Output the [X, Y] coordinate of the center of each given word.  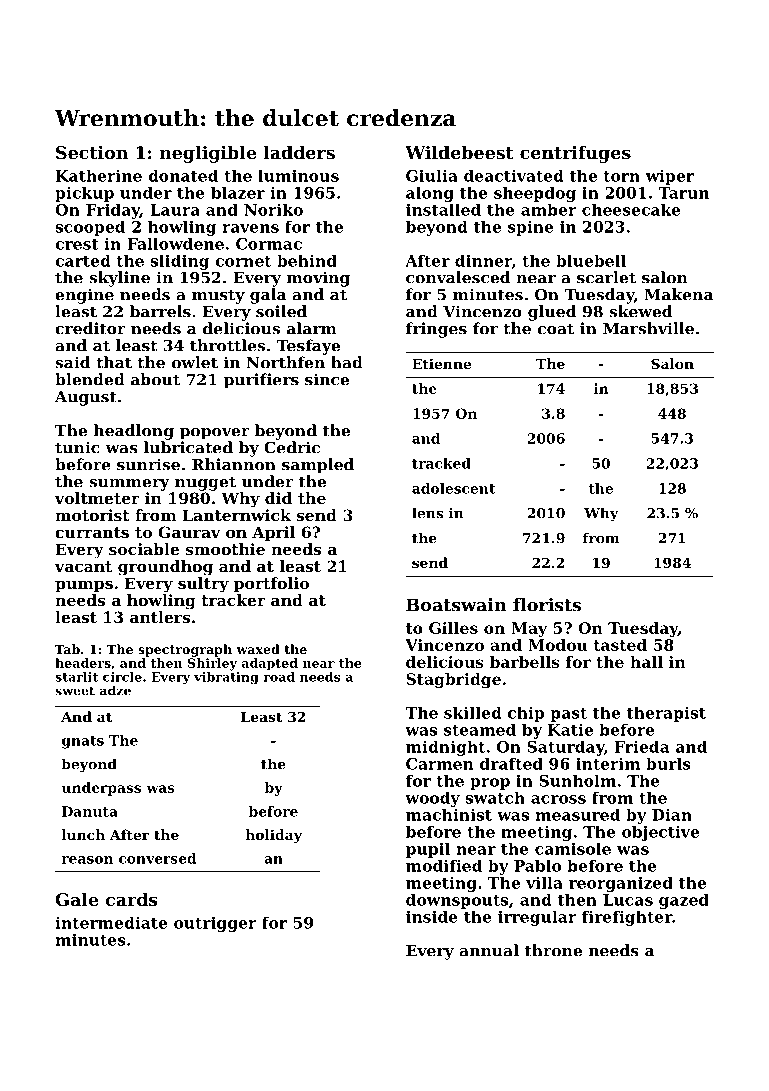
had [347, 362]
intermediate [111, 923]
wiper [670, 177]
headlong [134, 432]
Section [92, 152]
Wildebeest [459, 152]
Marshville [648, 328]
